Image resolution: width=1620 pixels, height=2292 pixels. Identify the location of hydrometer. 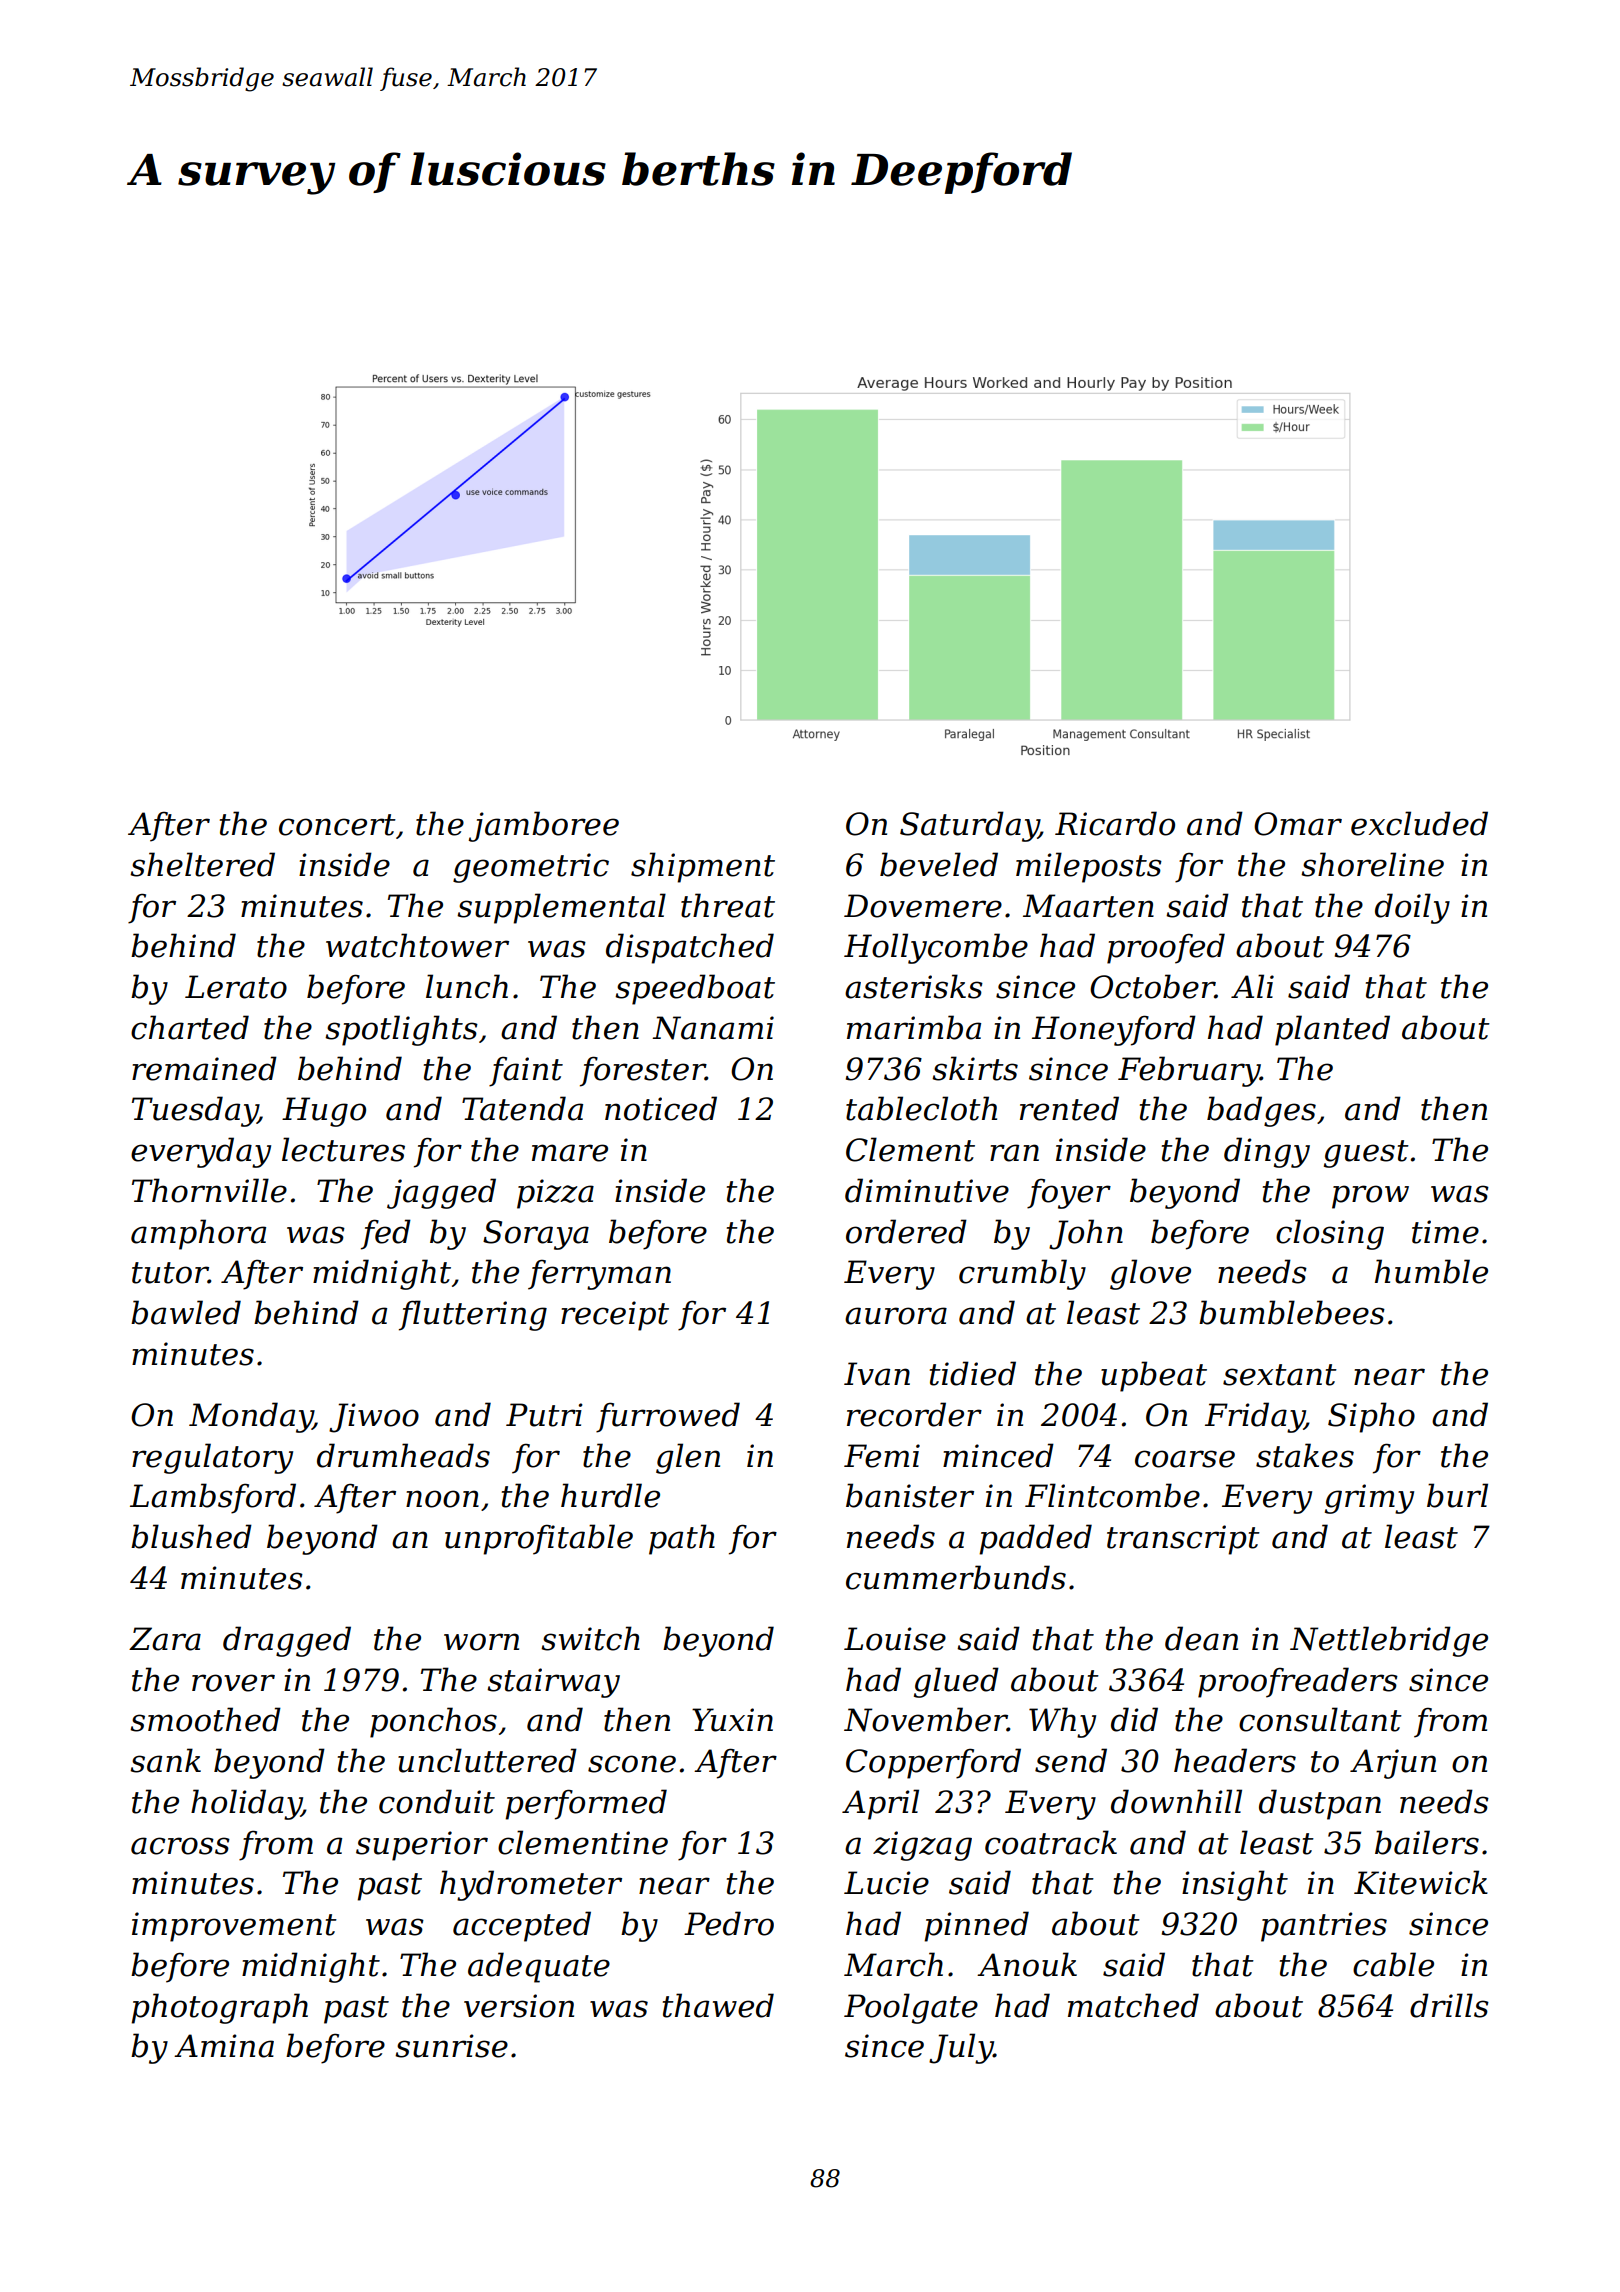
(531, 1885).
